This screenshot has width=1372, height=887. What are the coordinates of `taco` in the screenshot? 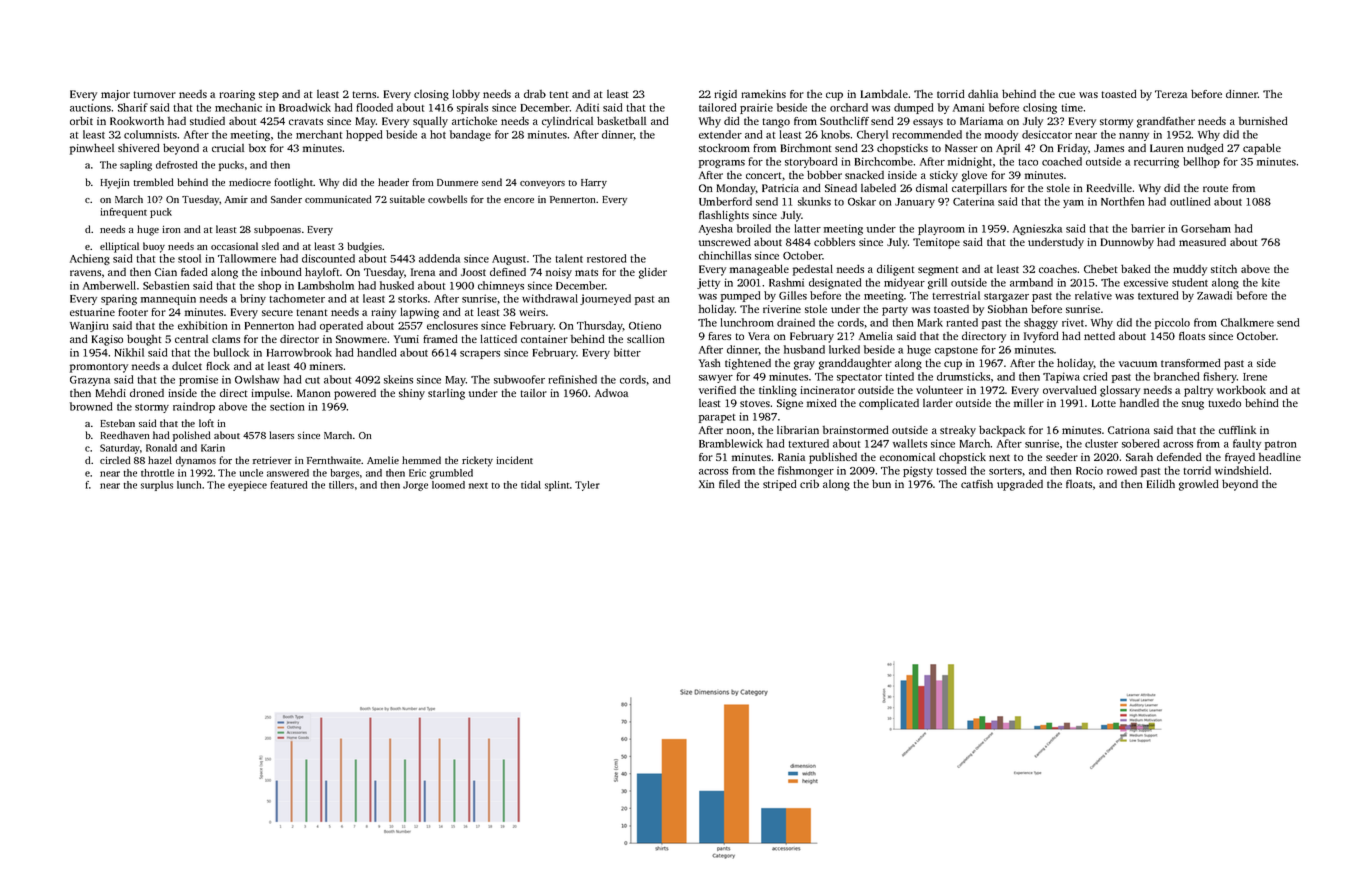 It's located at (1028, 162).
